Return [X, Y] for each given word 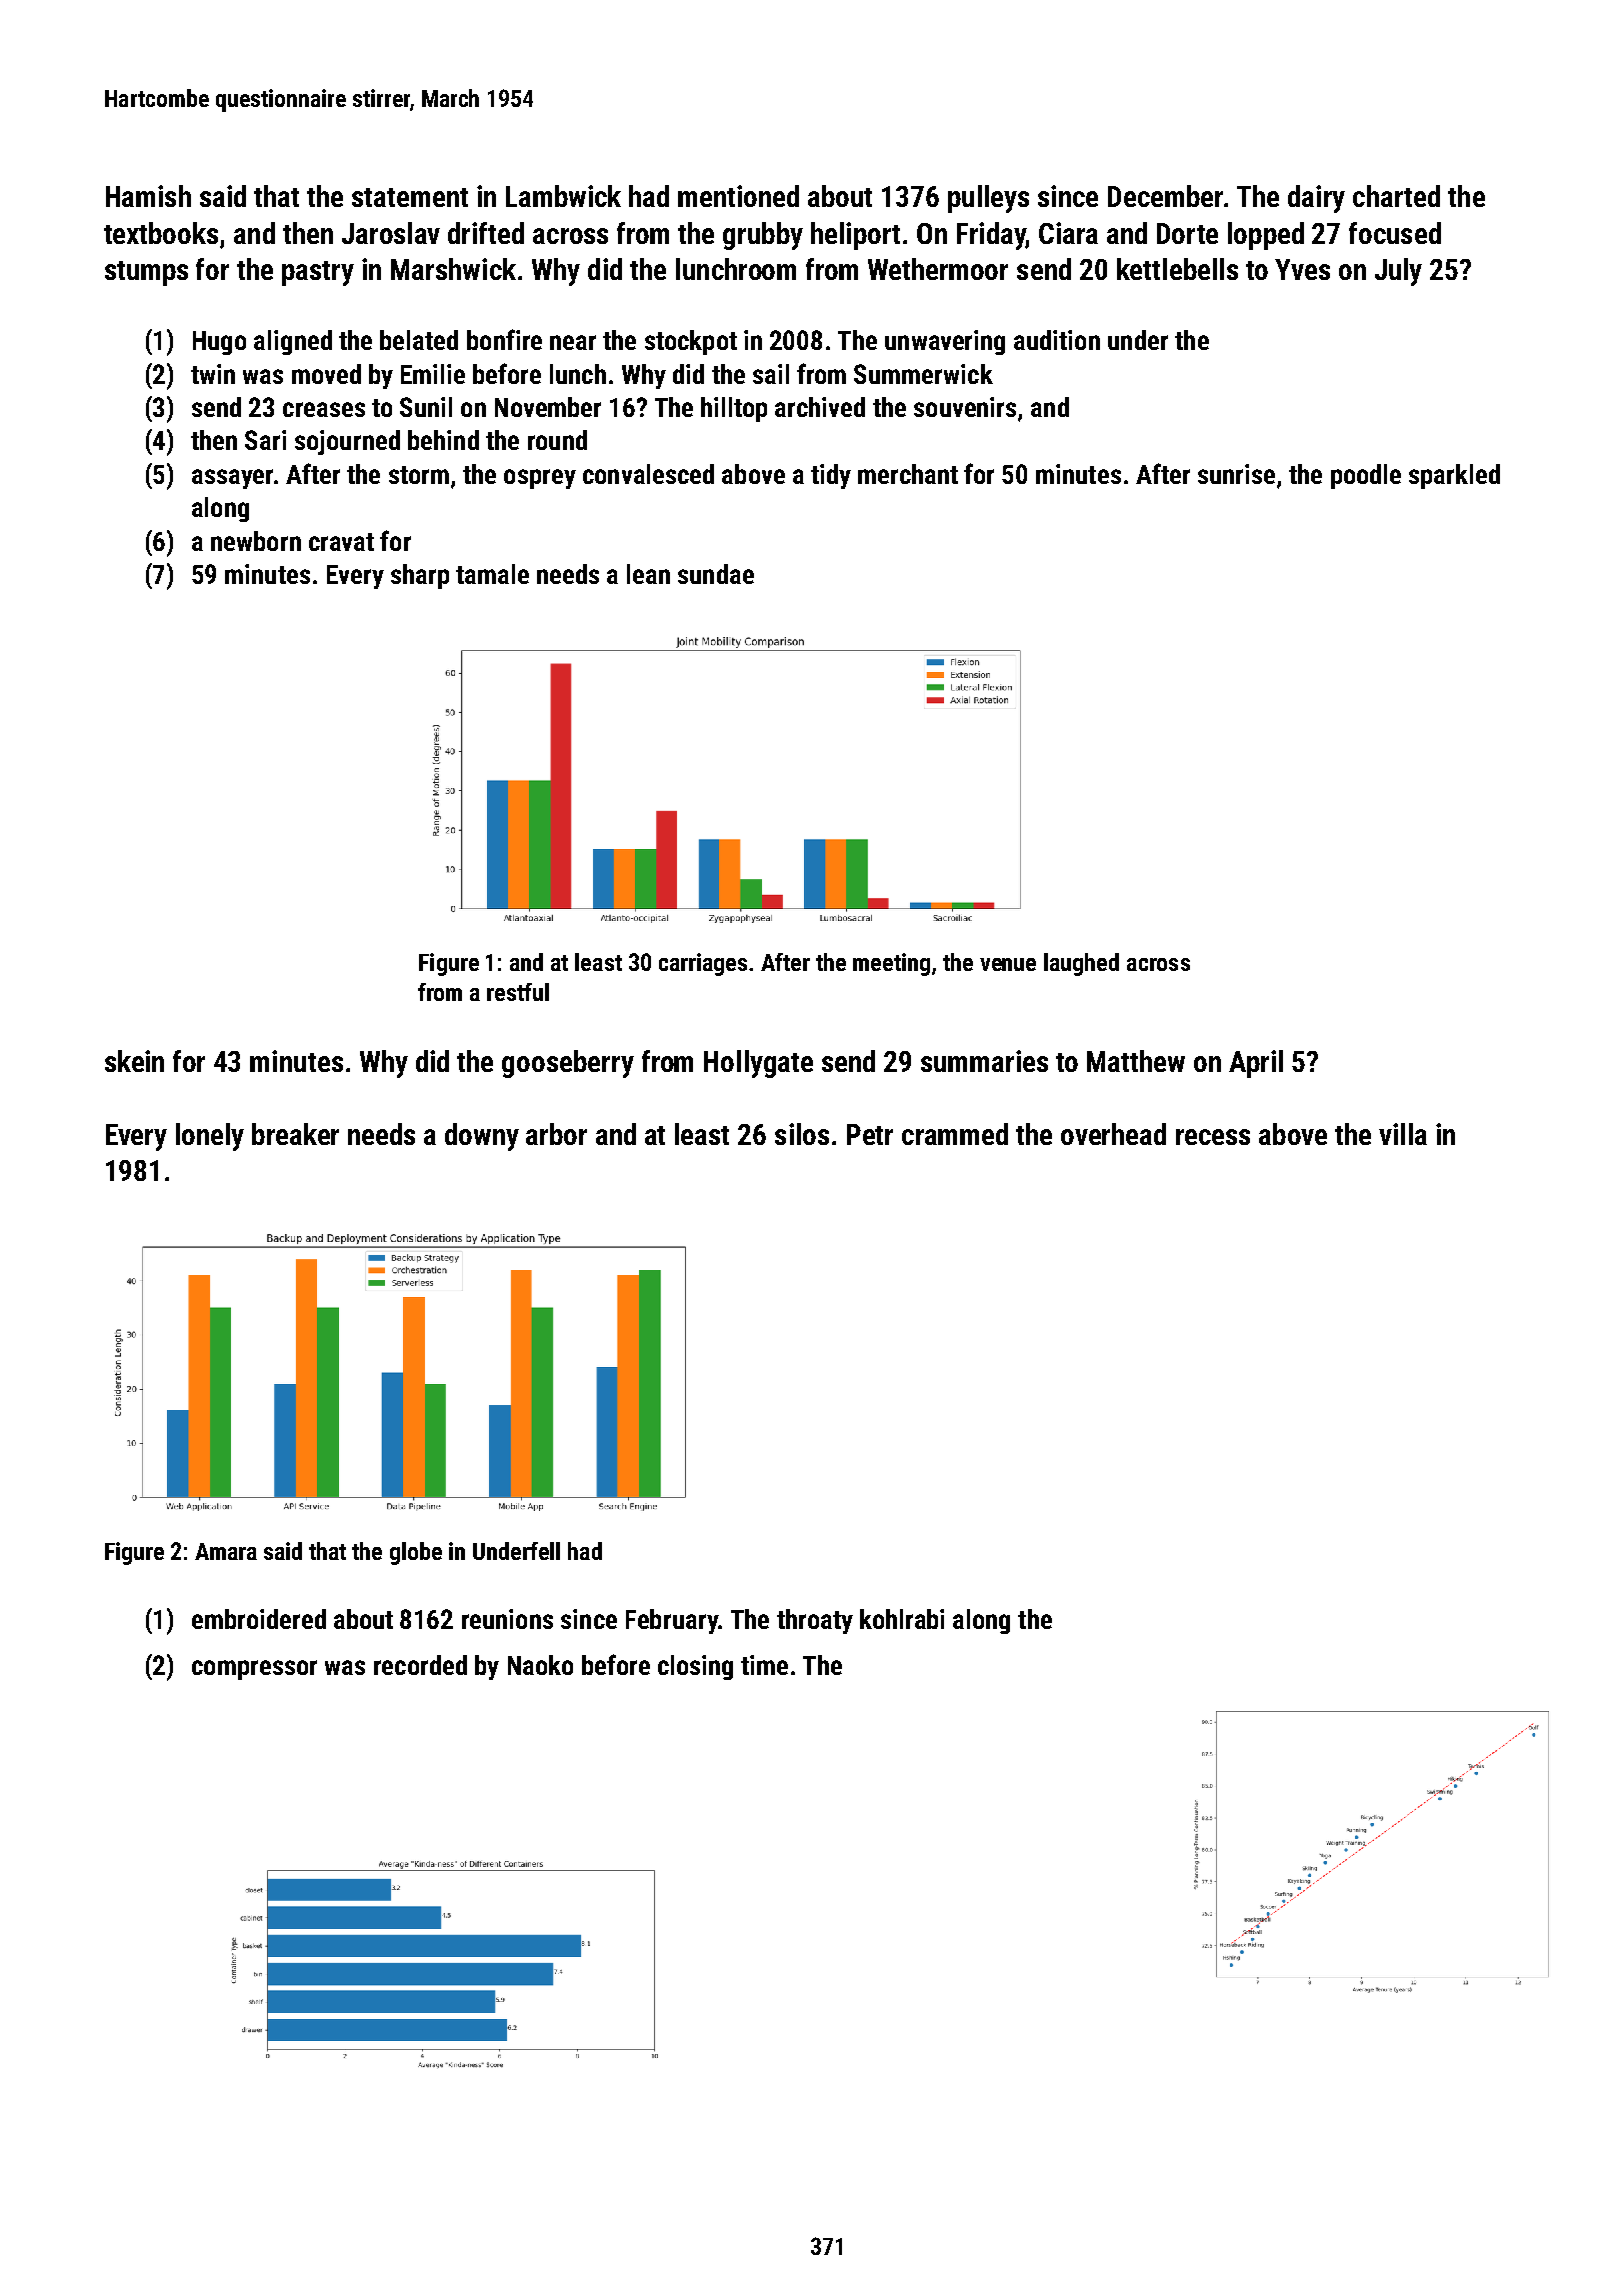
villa [1403, 1134]
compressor [254, 1670]
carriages [703, 964]
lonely [210, 1137]
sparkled [1454, 476]
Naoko [540, 1665]
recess [1213, 1137]
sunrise [1236, 474]
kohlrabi [902, 1619]
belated [419, 340]
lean [648, 574]
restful [518, 992]
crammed [955, 1134]
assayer [232, 479]
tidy [831, 476]
